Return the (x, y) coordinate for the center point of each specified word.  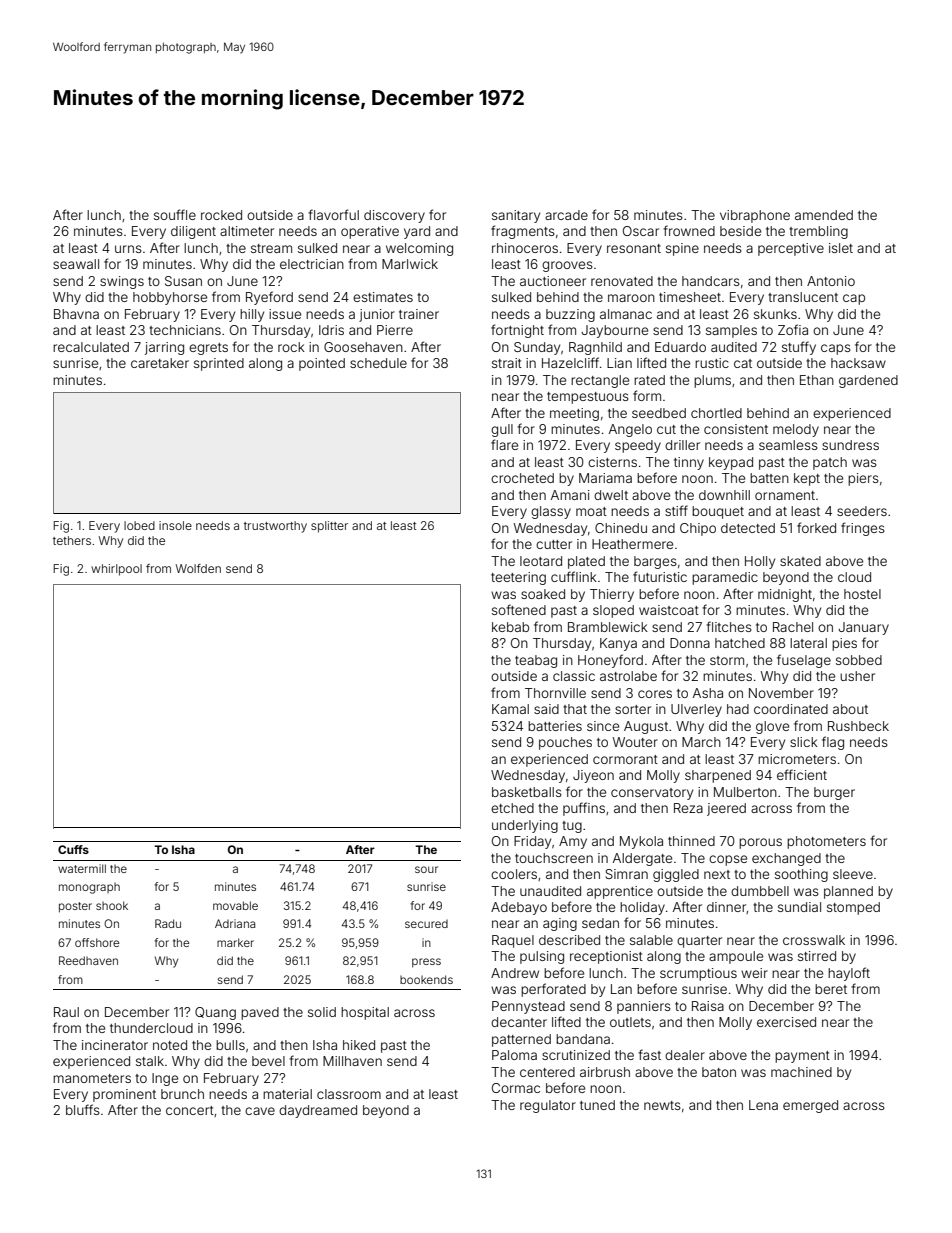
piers (863, 479)
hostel (862, 594)
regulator (548, 1106)
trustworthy (275, 527)
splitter (329, 527)
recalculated (91, 347)
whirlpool (116, 570)
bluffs (83, 1109)
